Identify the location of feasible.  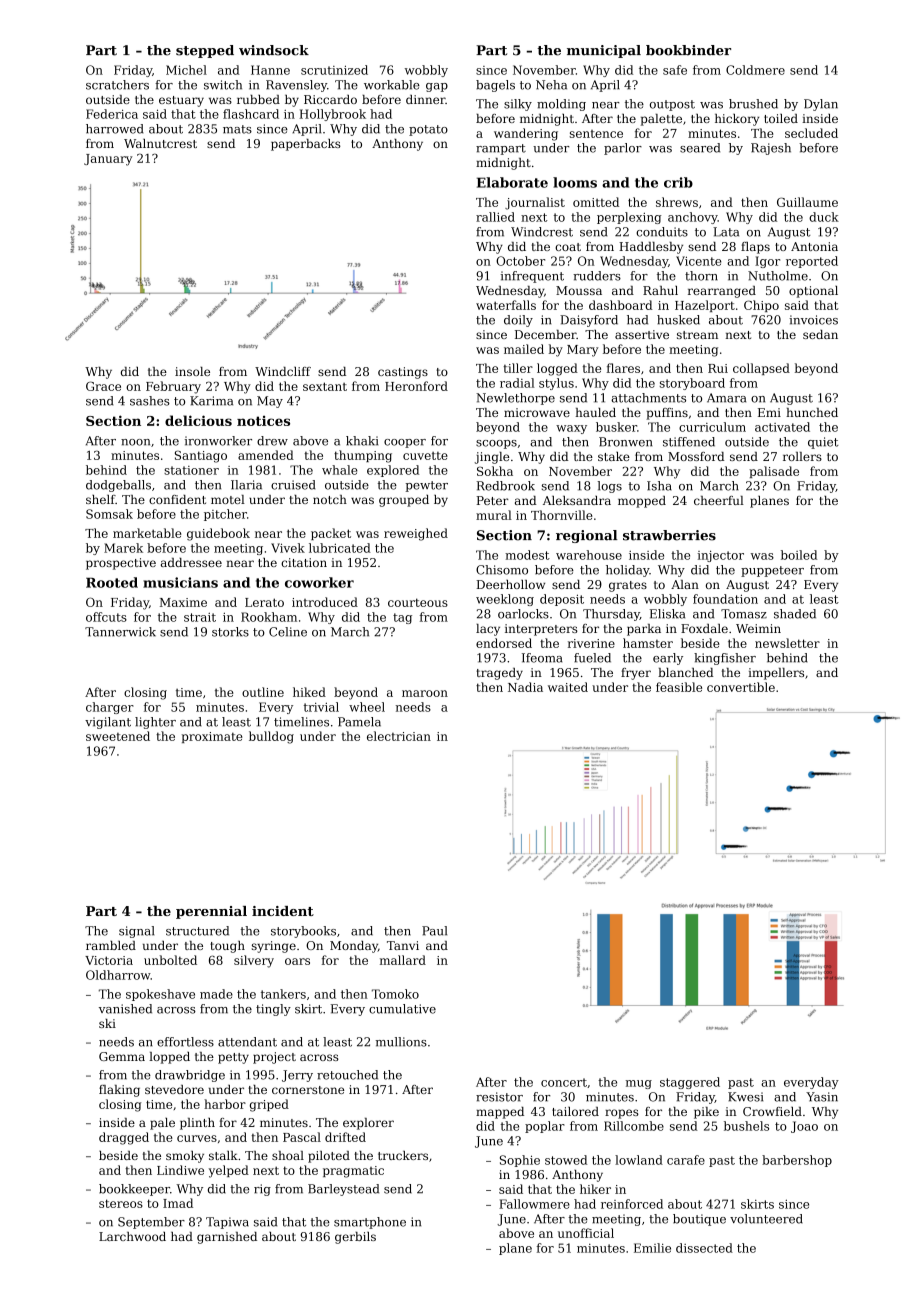
(679, 687).
